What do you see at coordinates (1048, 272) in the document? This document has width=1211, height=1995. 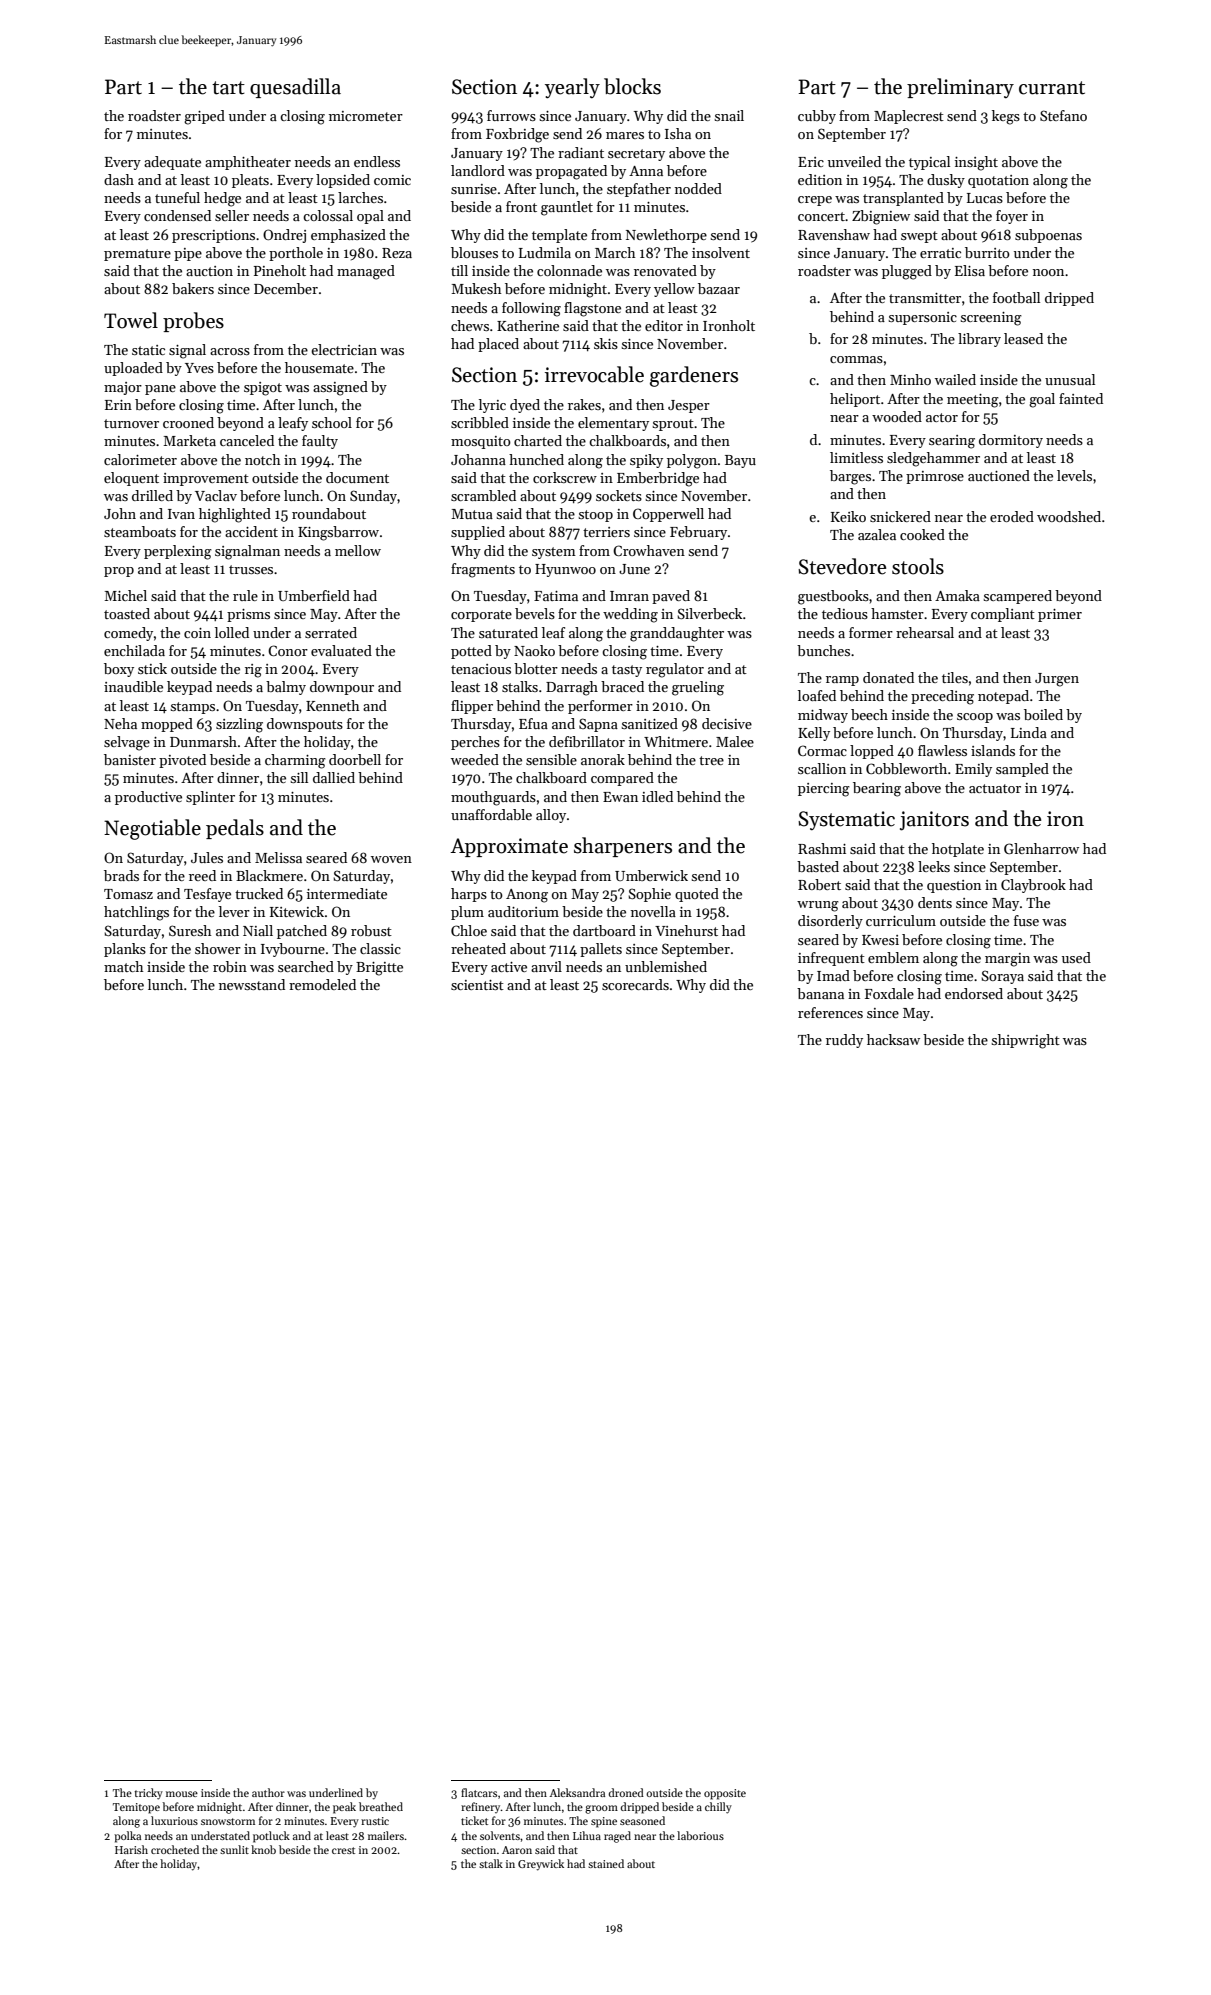 I see `noon` at bounding box center [1048, 272].
